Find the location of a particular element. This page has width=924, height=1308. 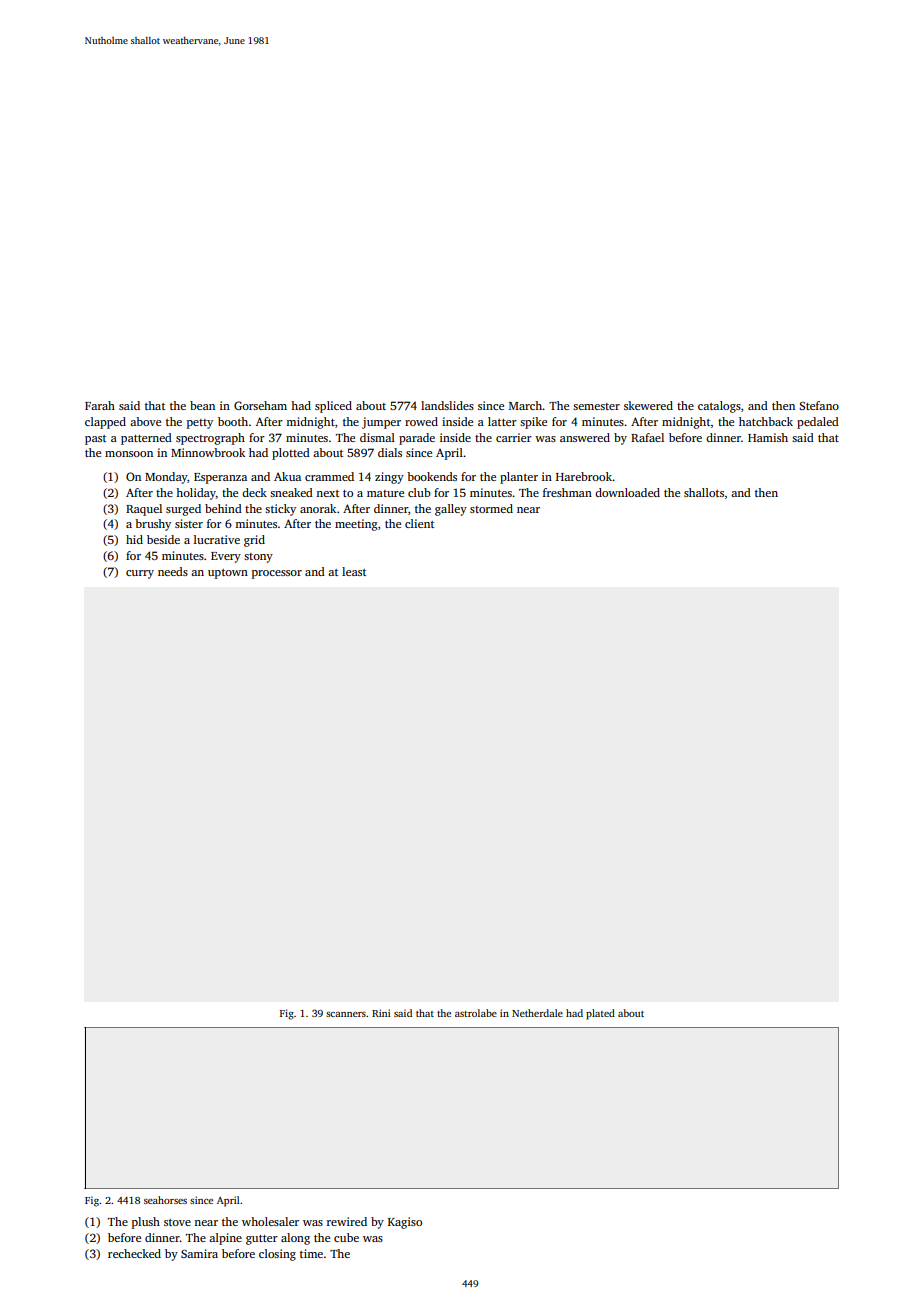

Kagiso is located at coordinates (405, 1223).
